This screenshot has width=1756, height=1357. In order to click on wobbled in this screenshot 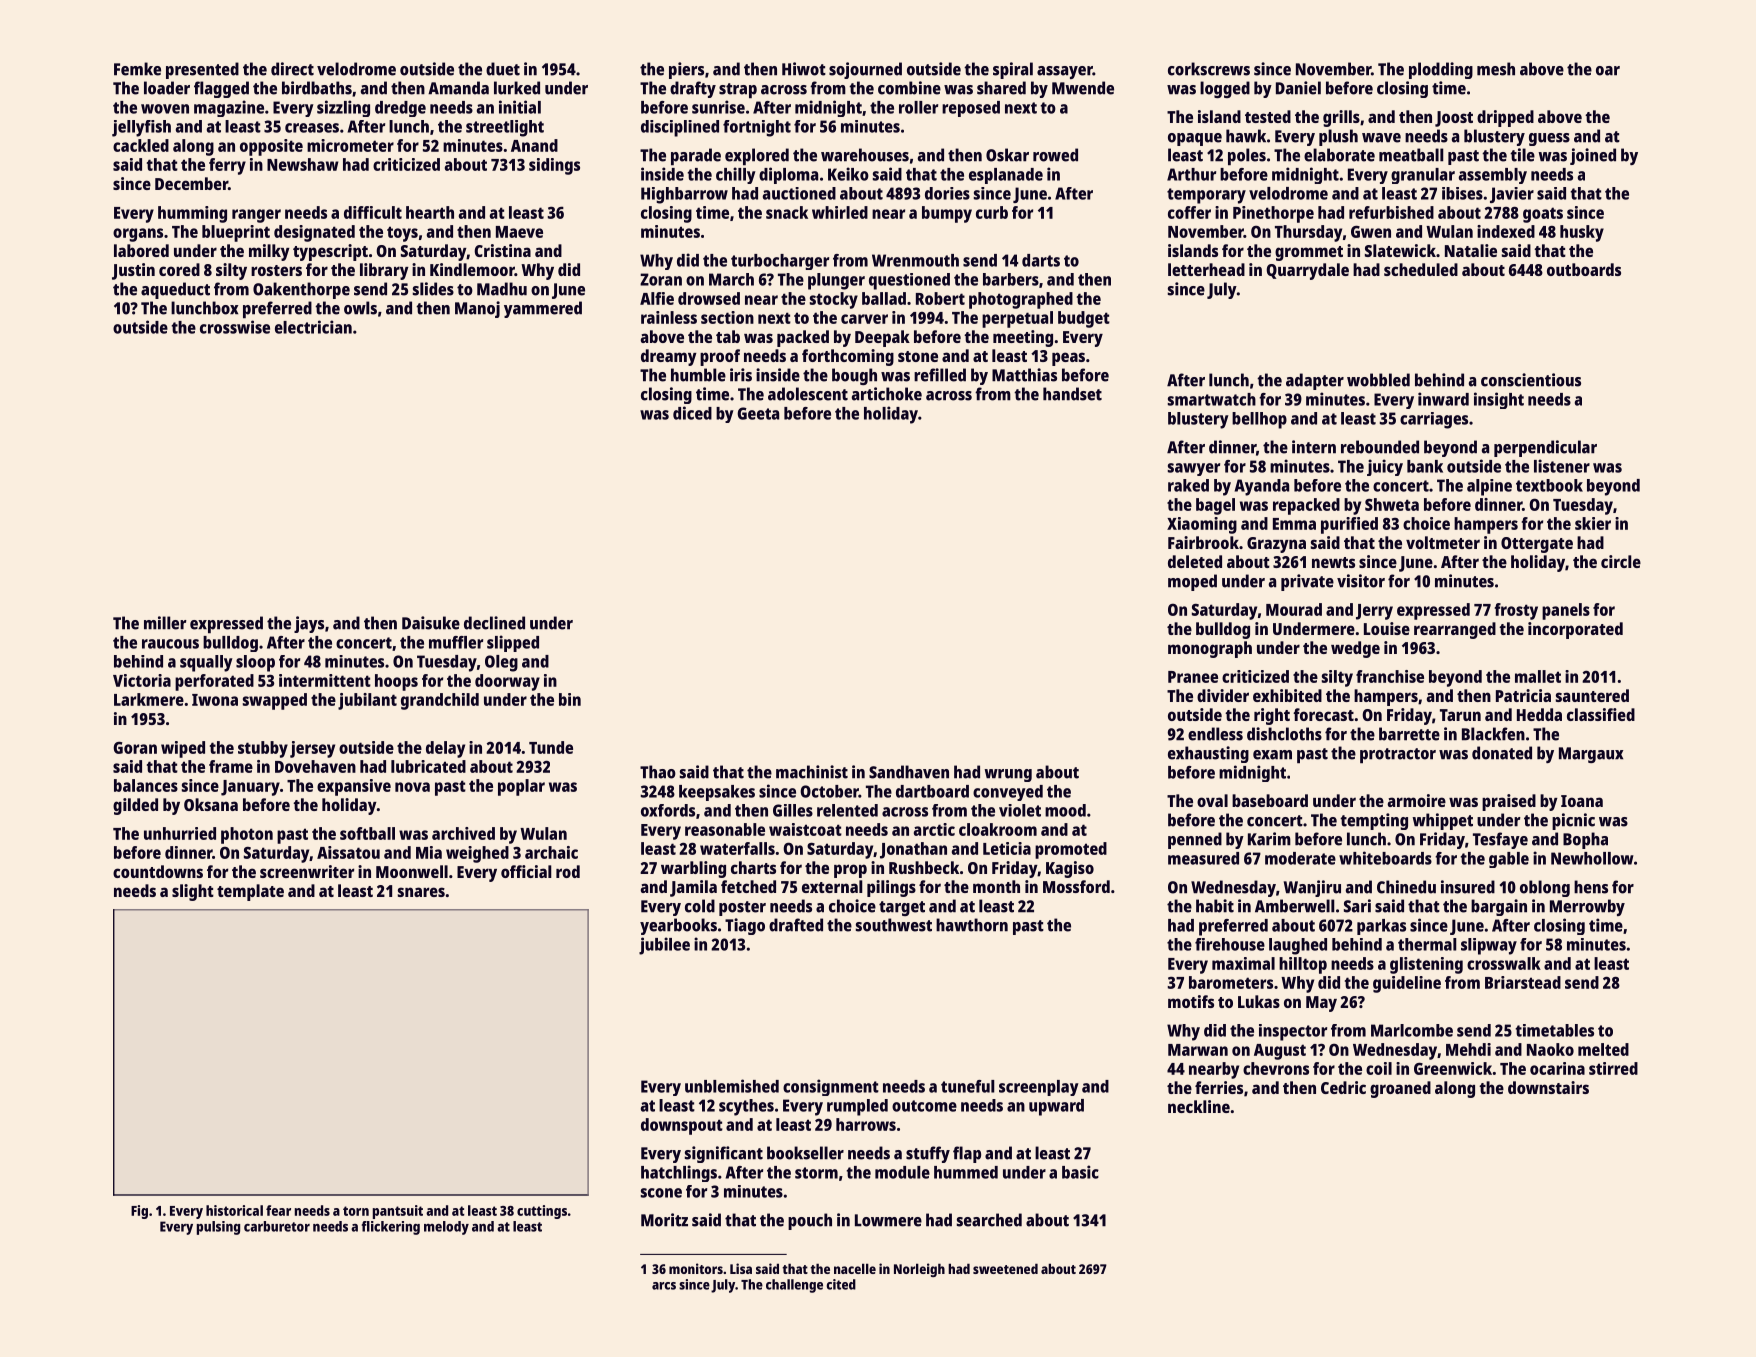, I will do `click(1378, 380)`.
